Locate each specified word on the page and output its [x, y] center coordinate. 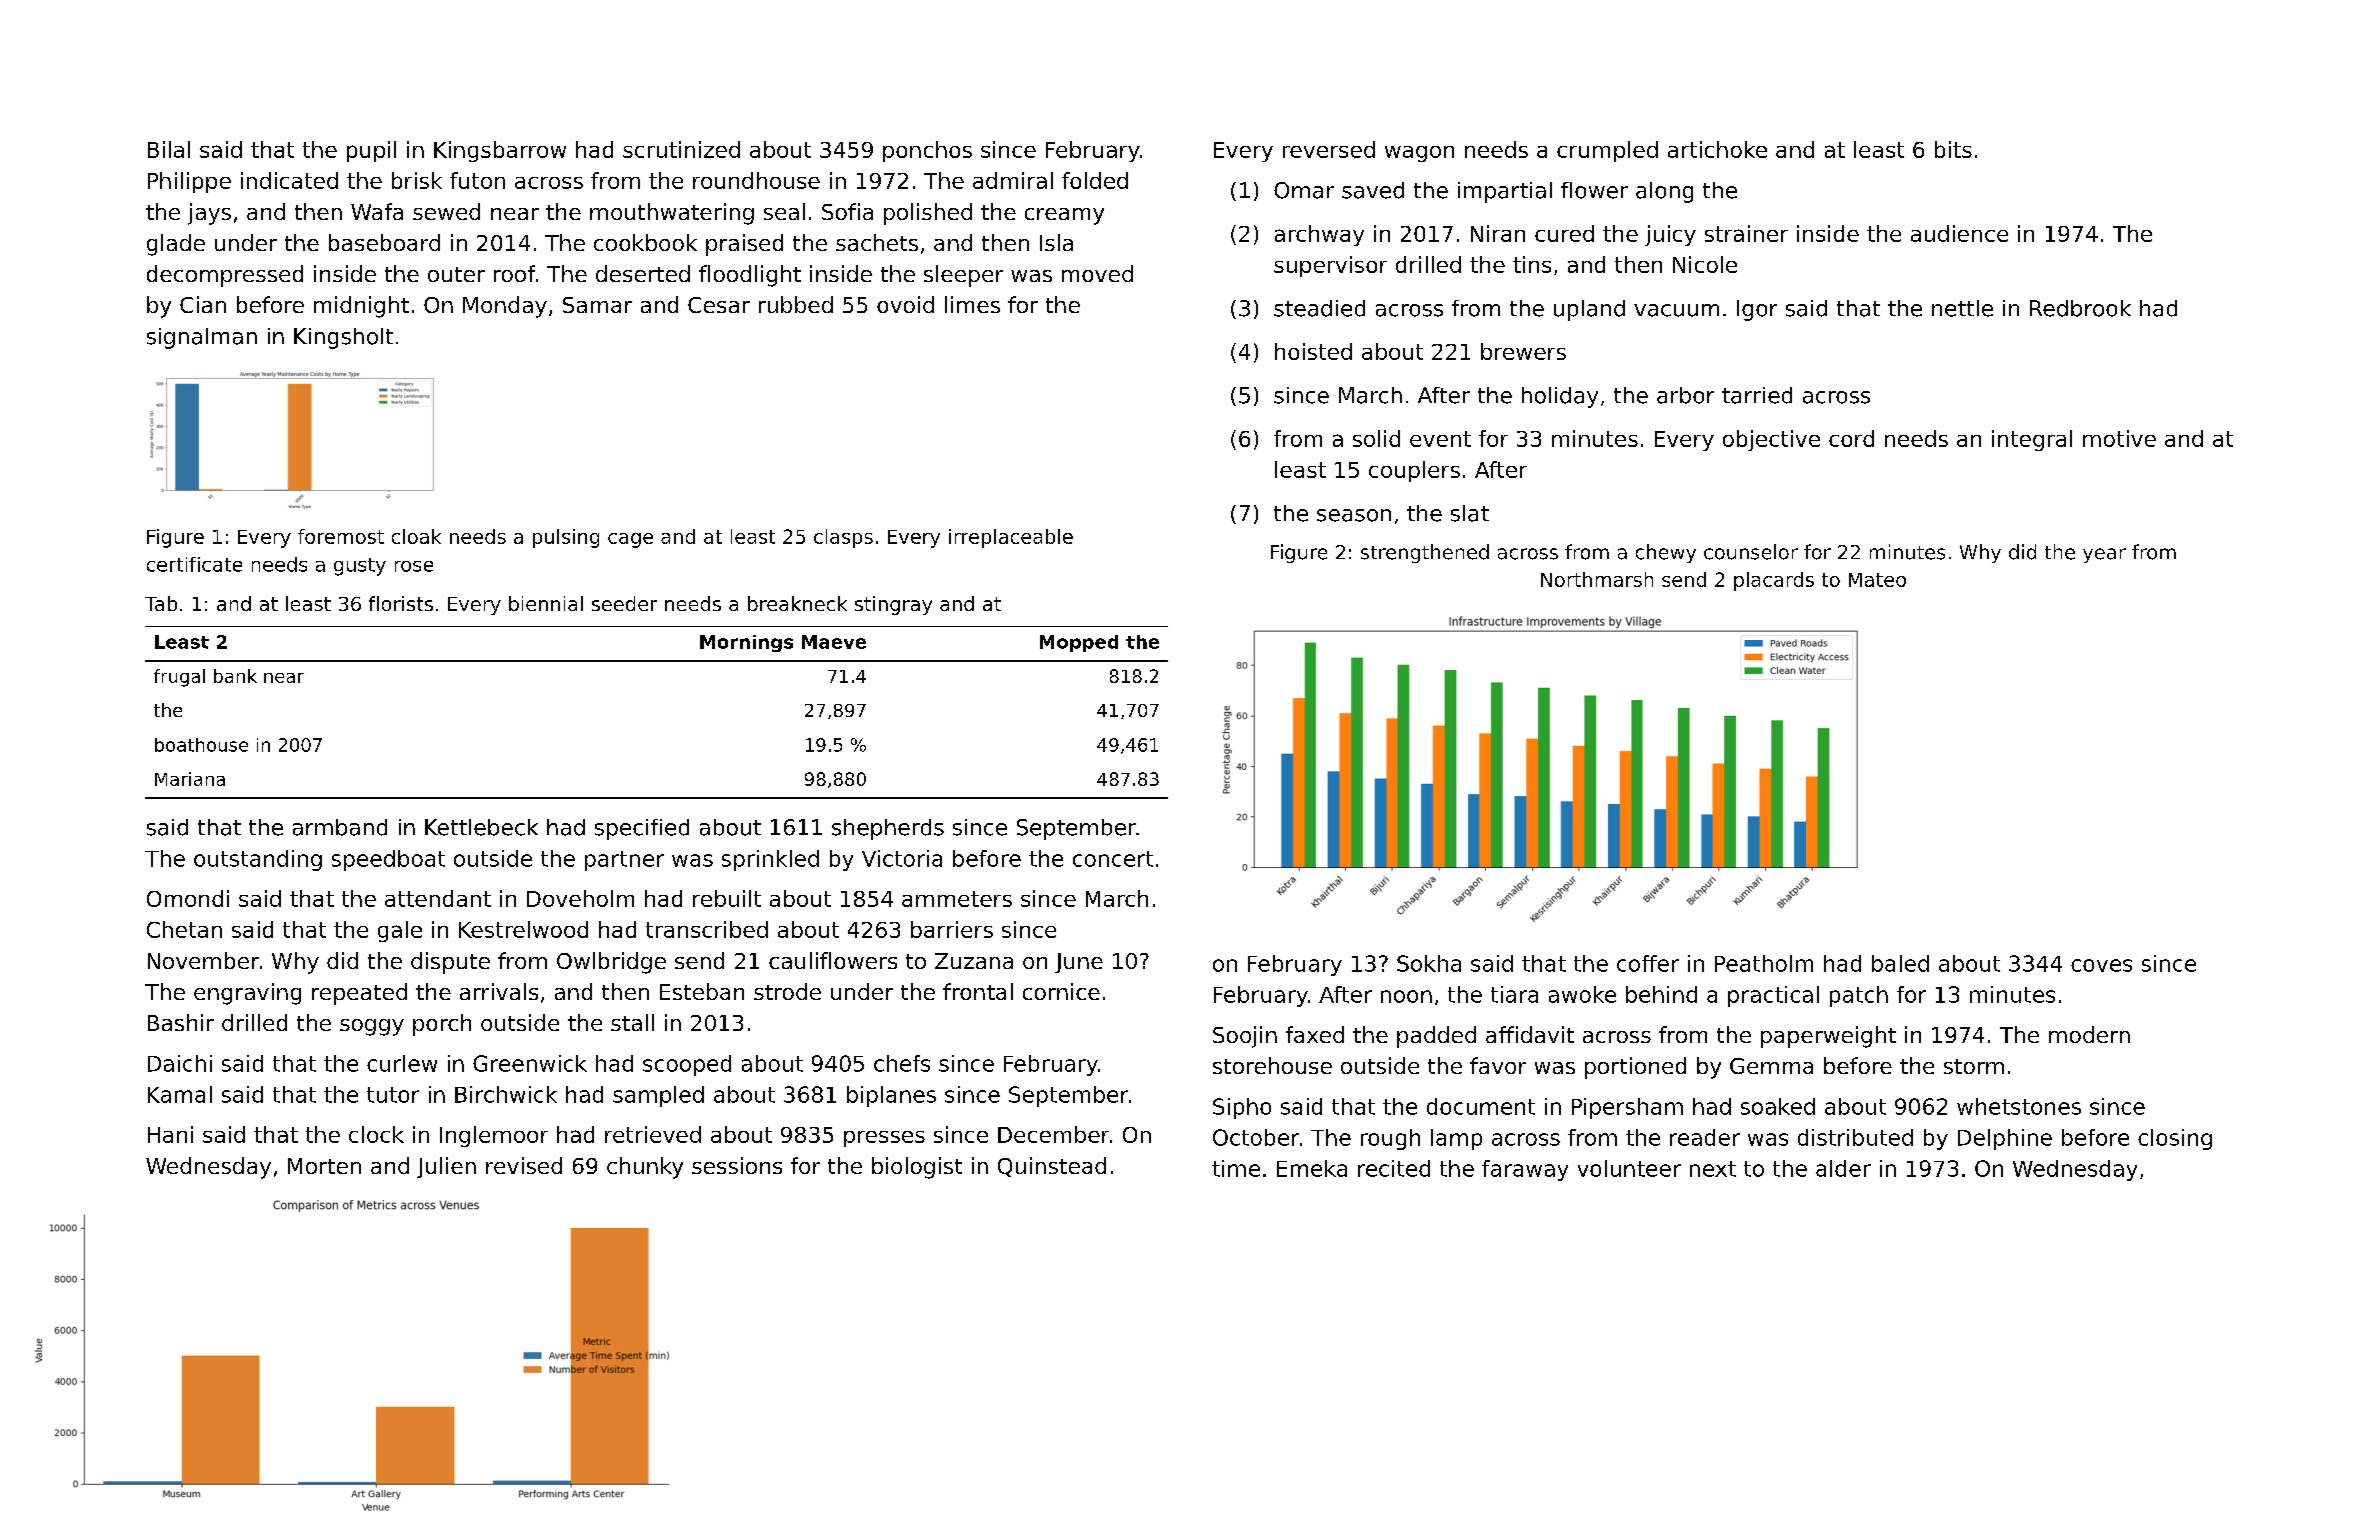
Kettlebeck [481, 827]
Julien [446, 1167]
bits [1953, 149]
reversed [1329, 149]
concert [1113, 859]
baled [1900, 963]
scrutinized [681, 149]
